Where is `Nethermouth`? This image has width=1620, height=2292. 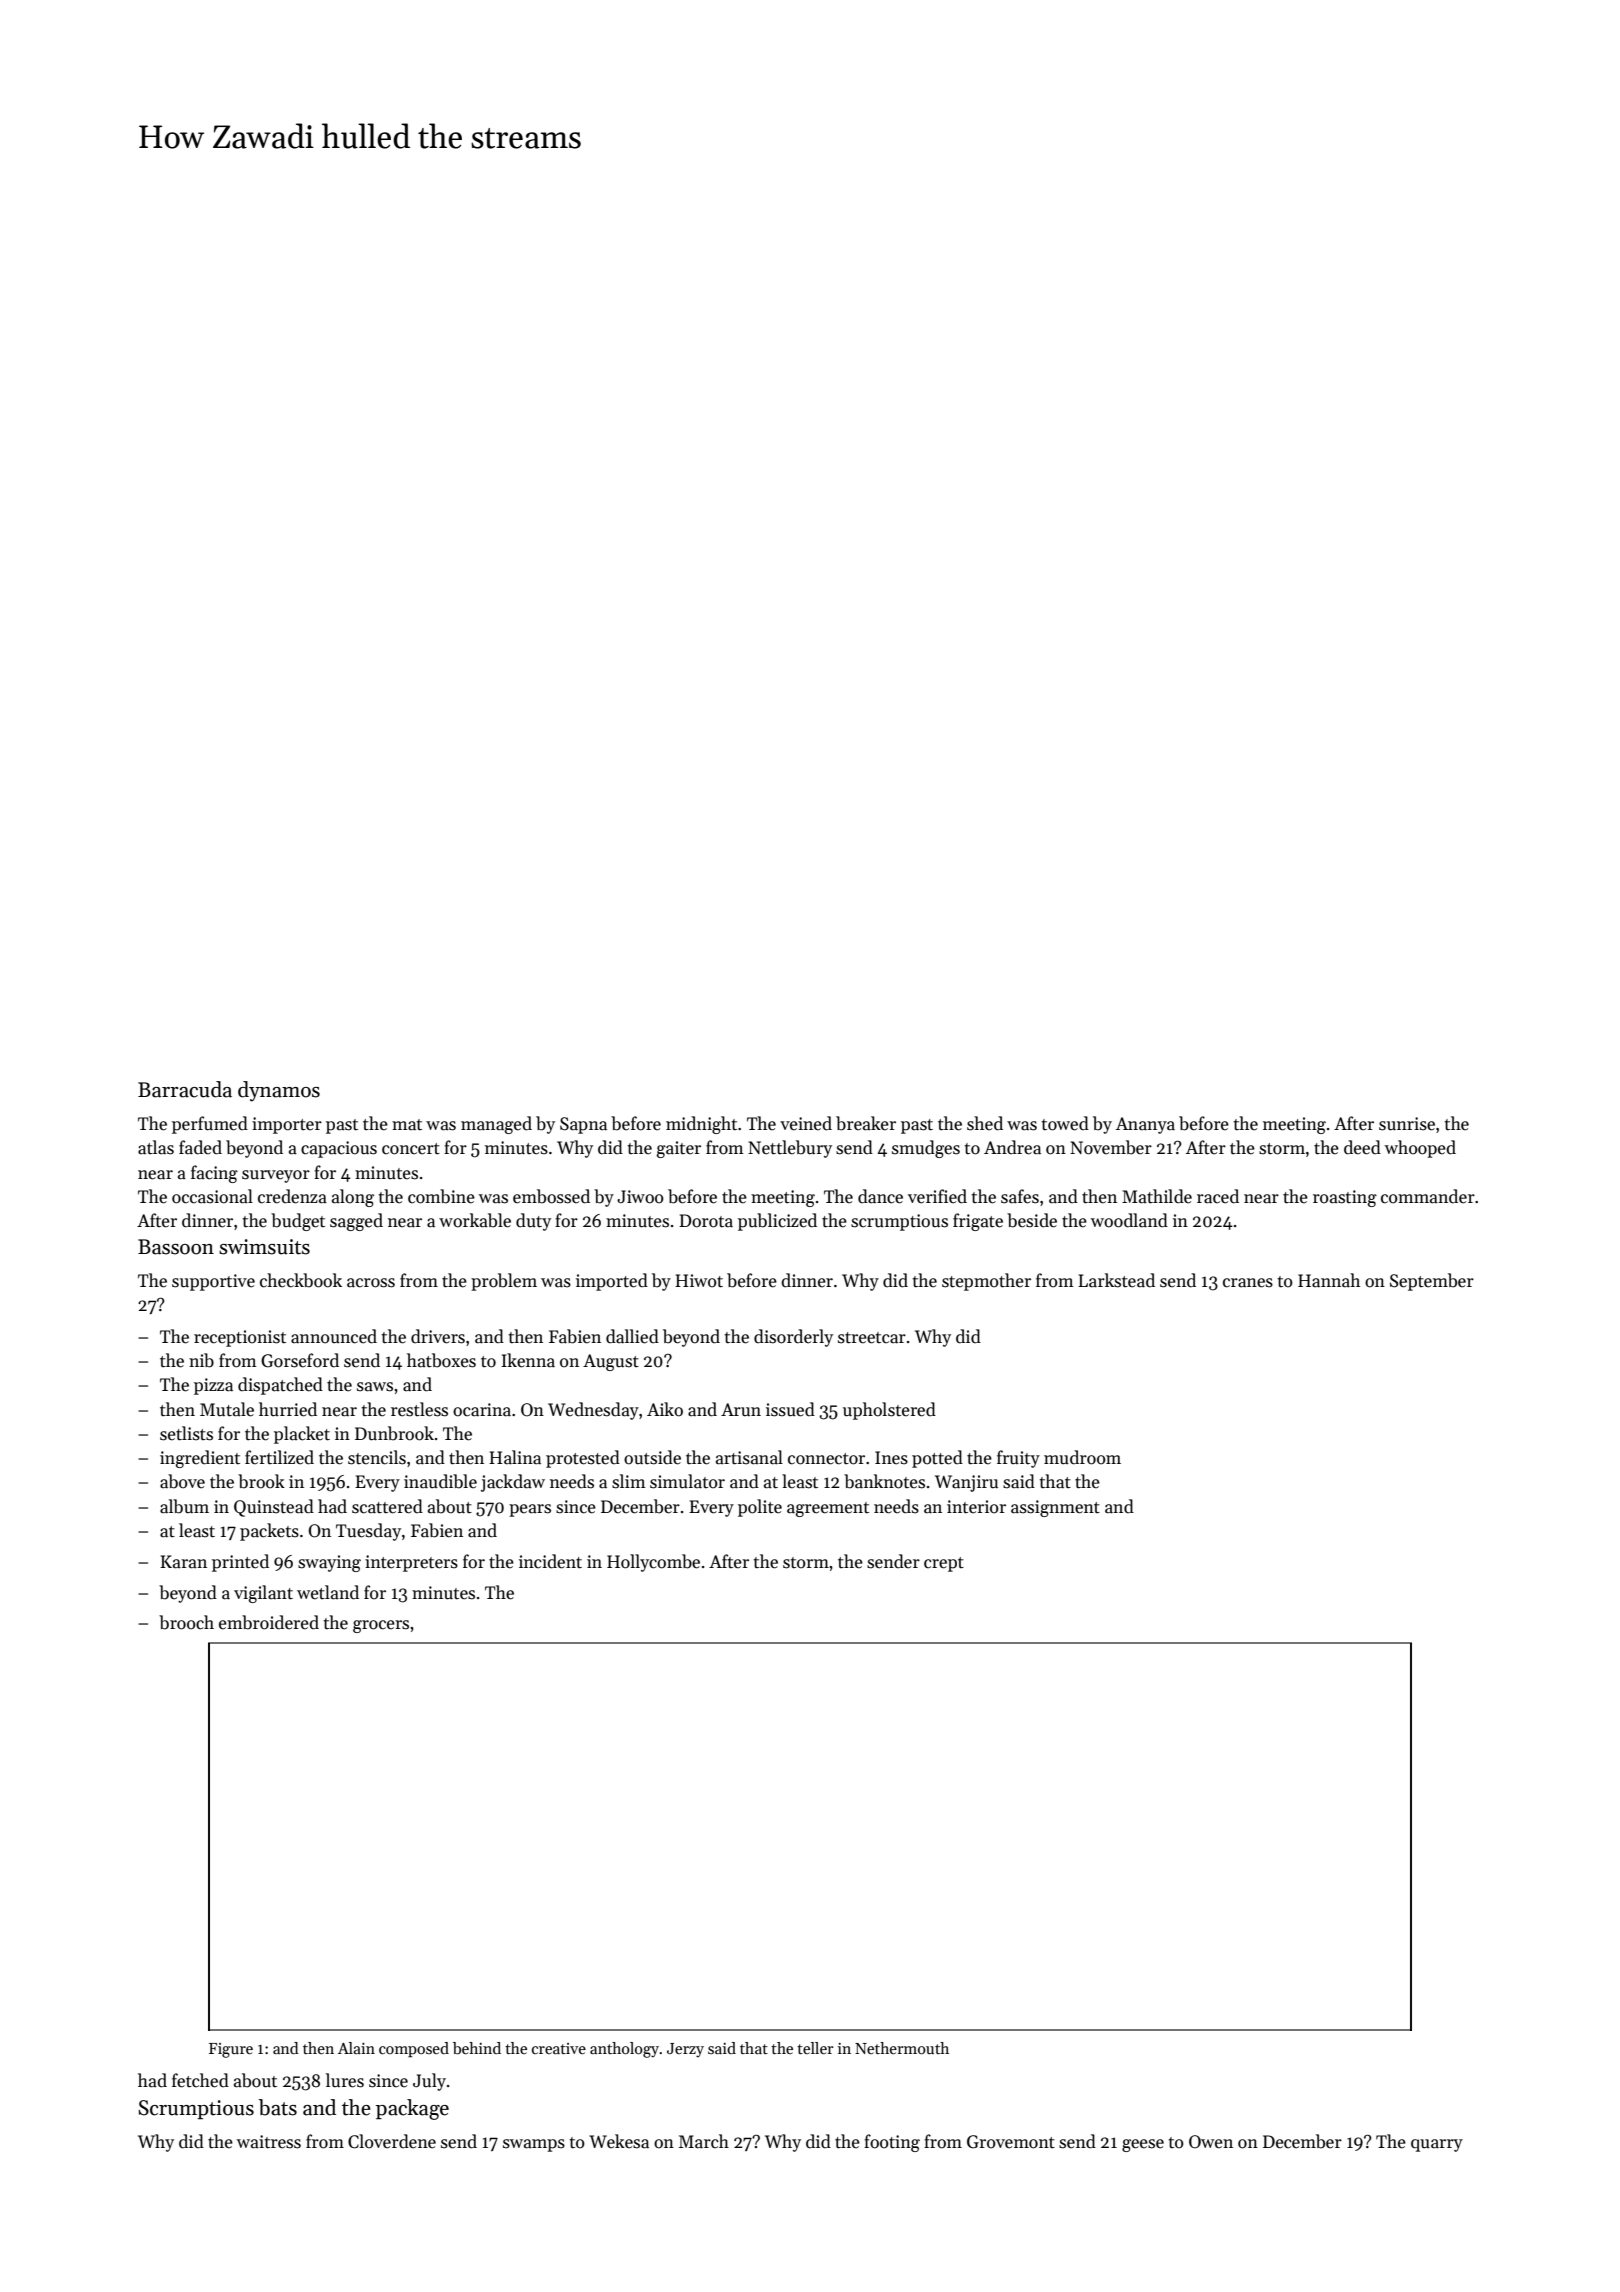 Nethermouth is located at coordinates (902, 2048).
